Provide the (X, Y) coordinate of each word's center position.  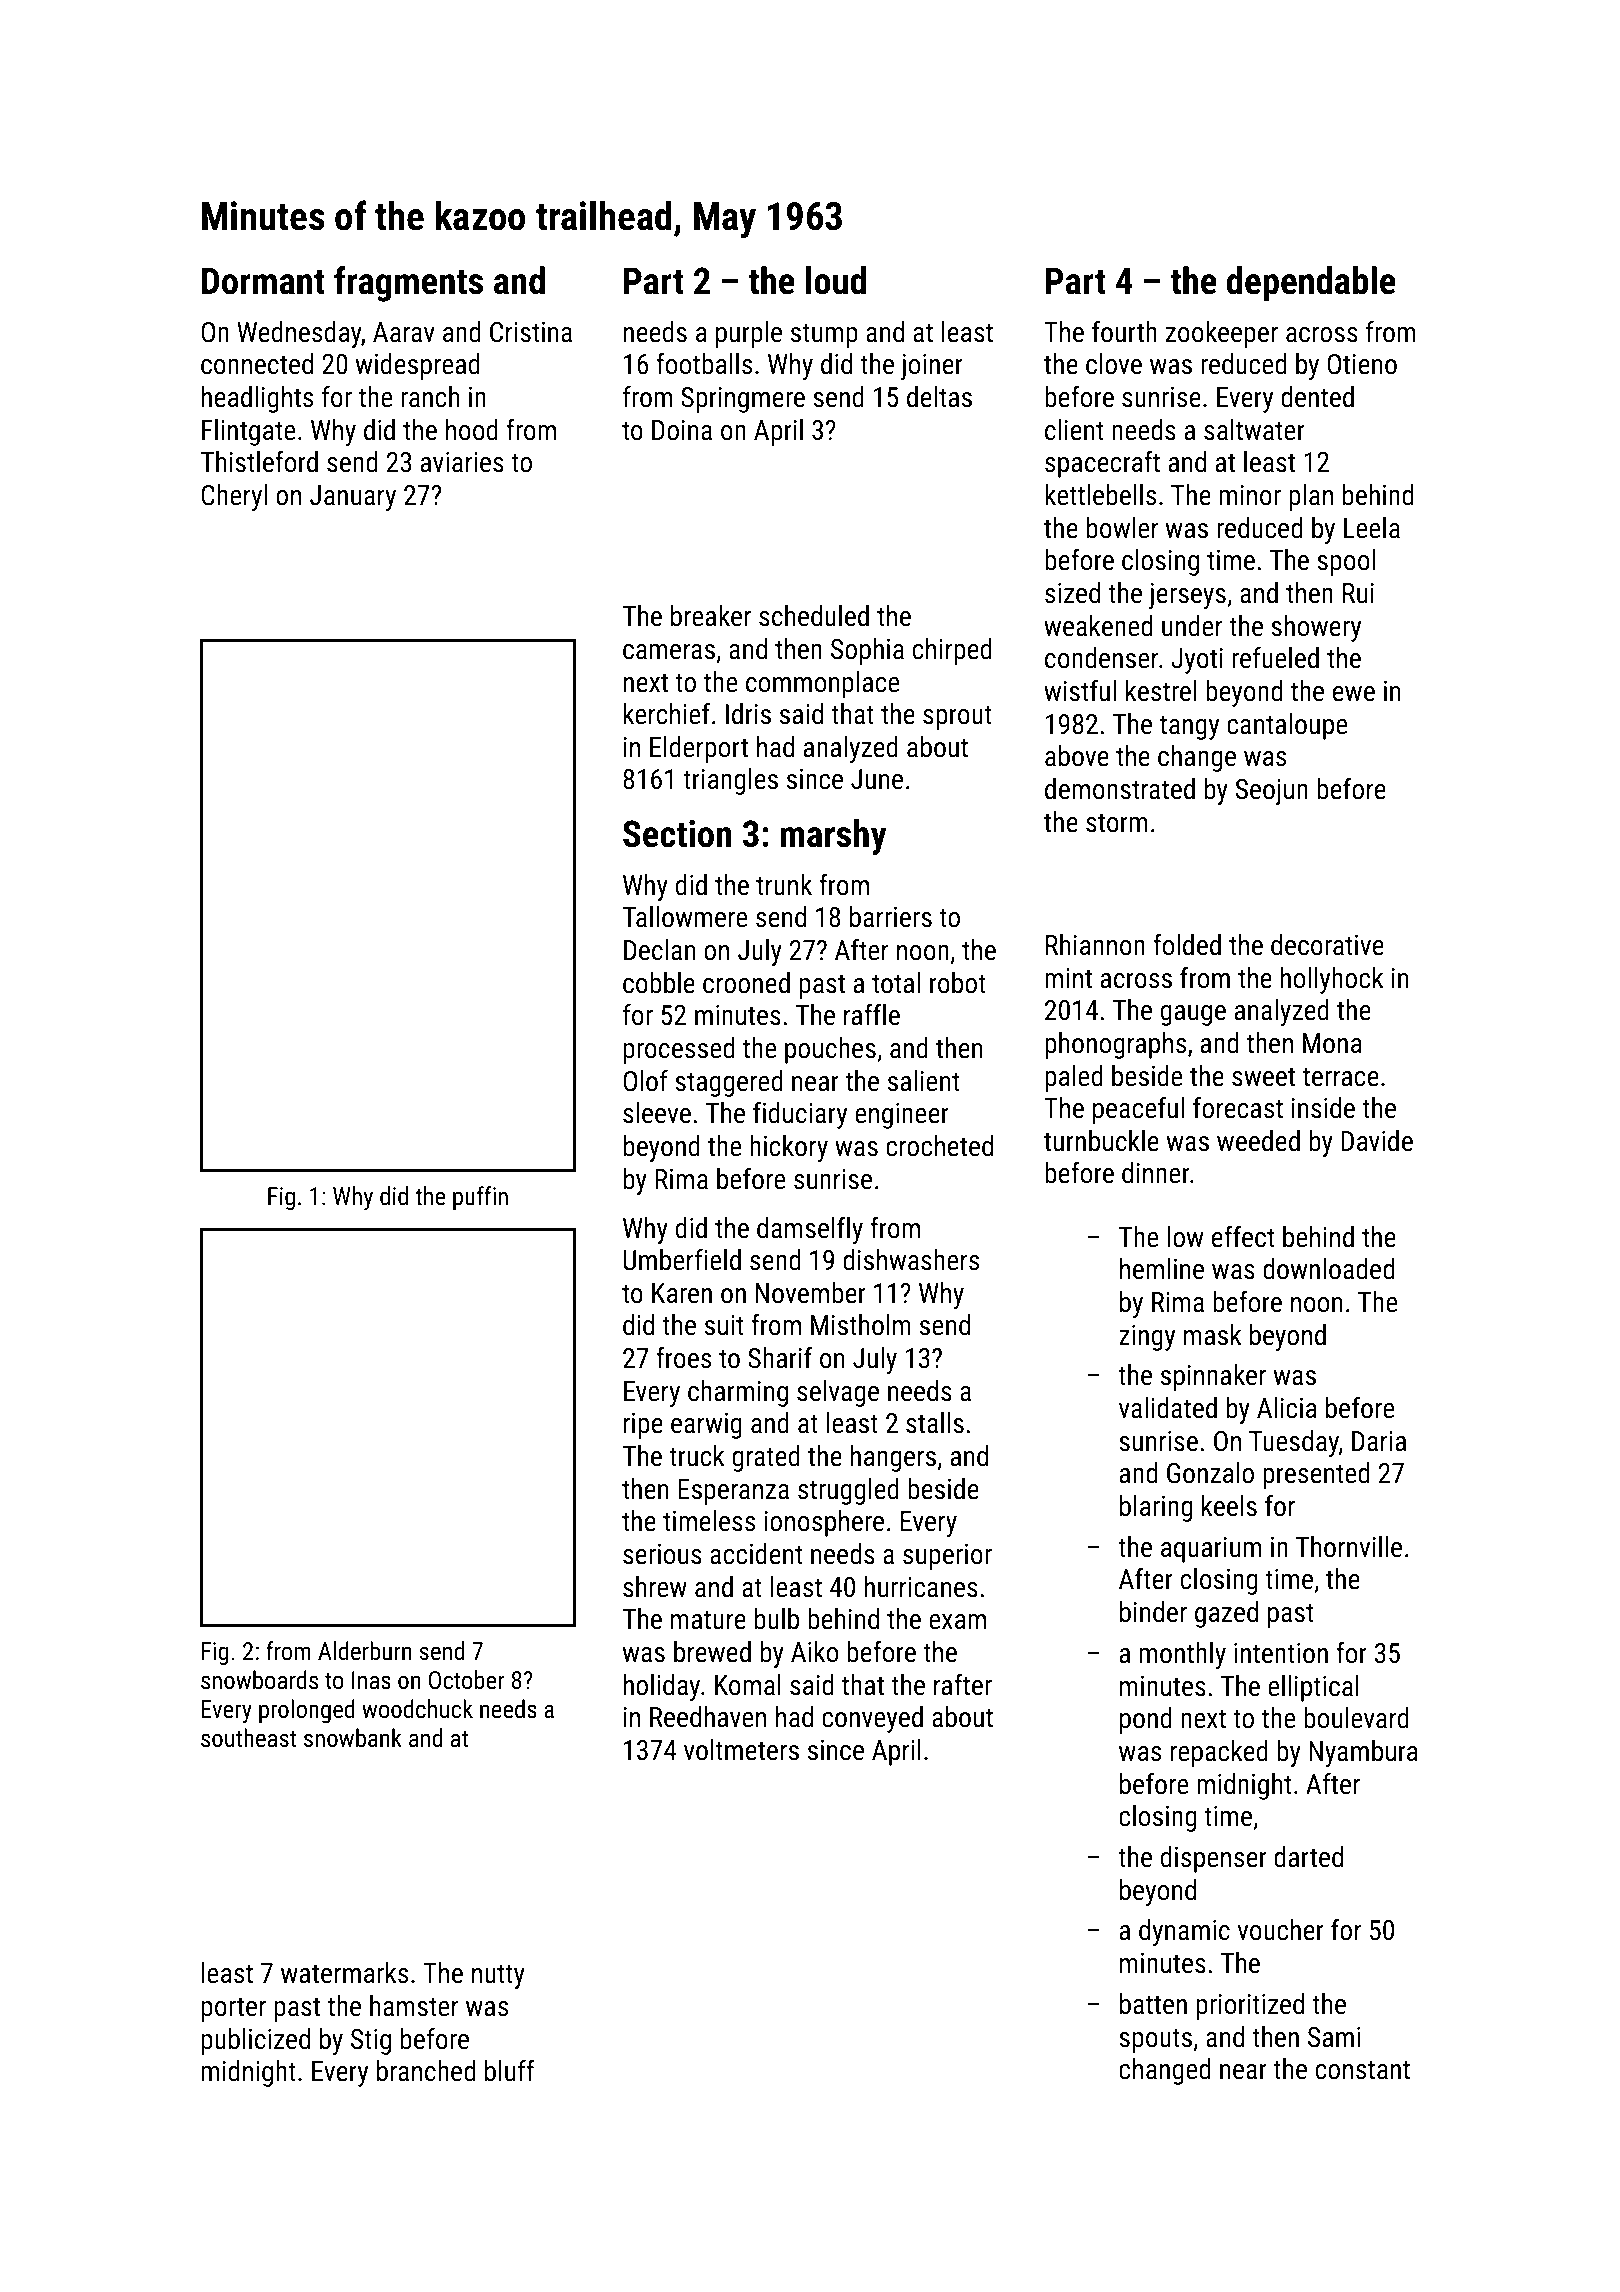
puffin (480, 1198)
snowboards (259, 1679)
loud (836, 280)
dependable (1311, 284)
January (353, 498)
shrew (655, 1587)
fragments (408, 284)
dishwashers (911, 1260)
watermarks (344, 1973)
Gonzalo (1210, 1473)
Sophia (867, 651)
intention (1281, 1653)
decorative (1327, 945)
